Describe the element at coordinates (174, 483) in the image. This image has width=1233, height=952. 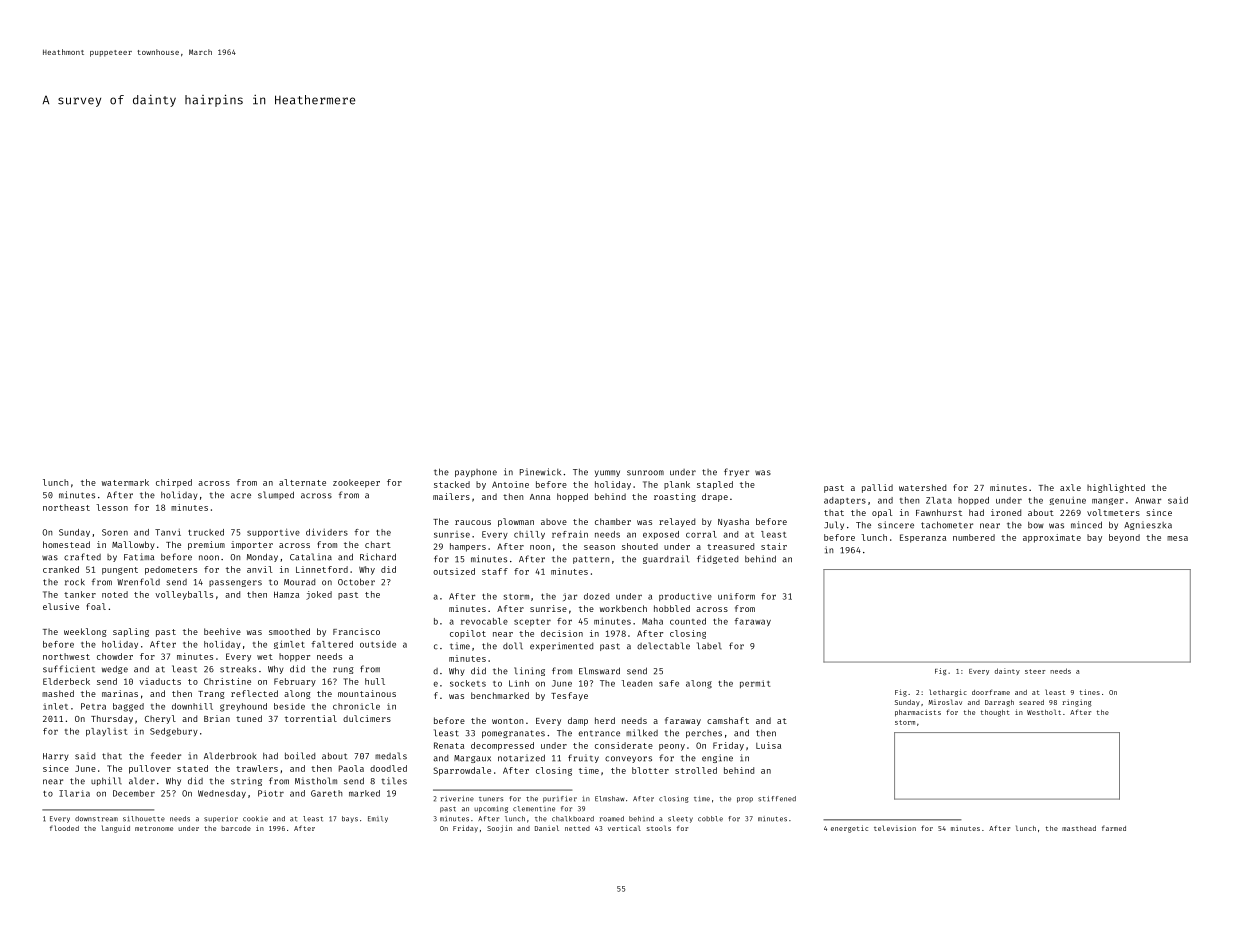
I see `chirped` at that location.
